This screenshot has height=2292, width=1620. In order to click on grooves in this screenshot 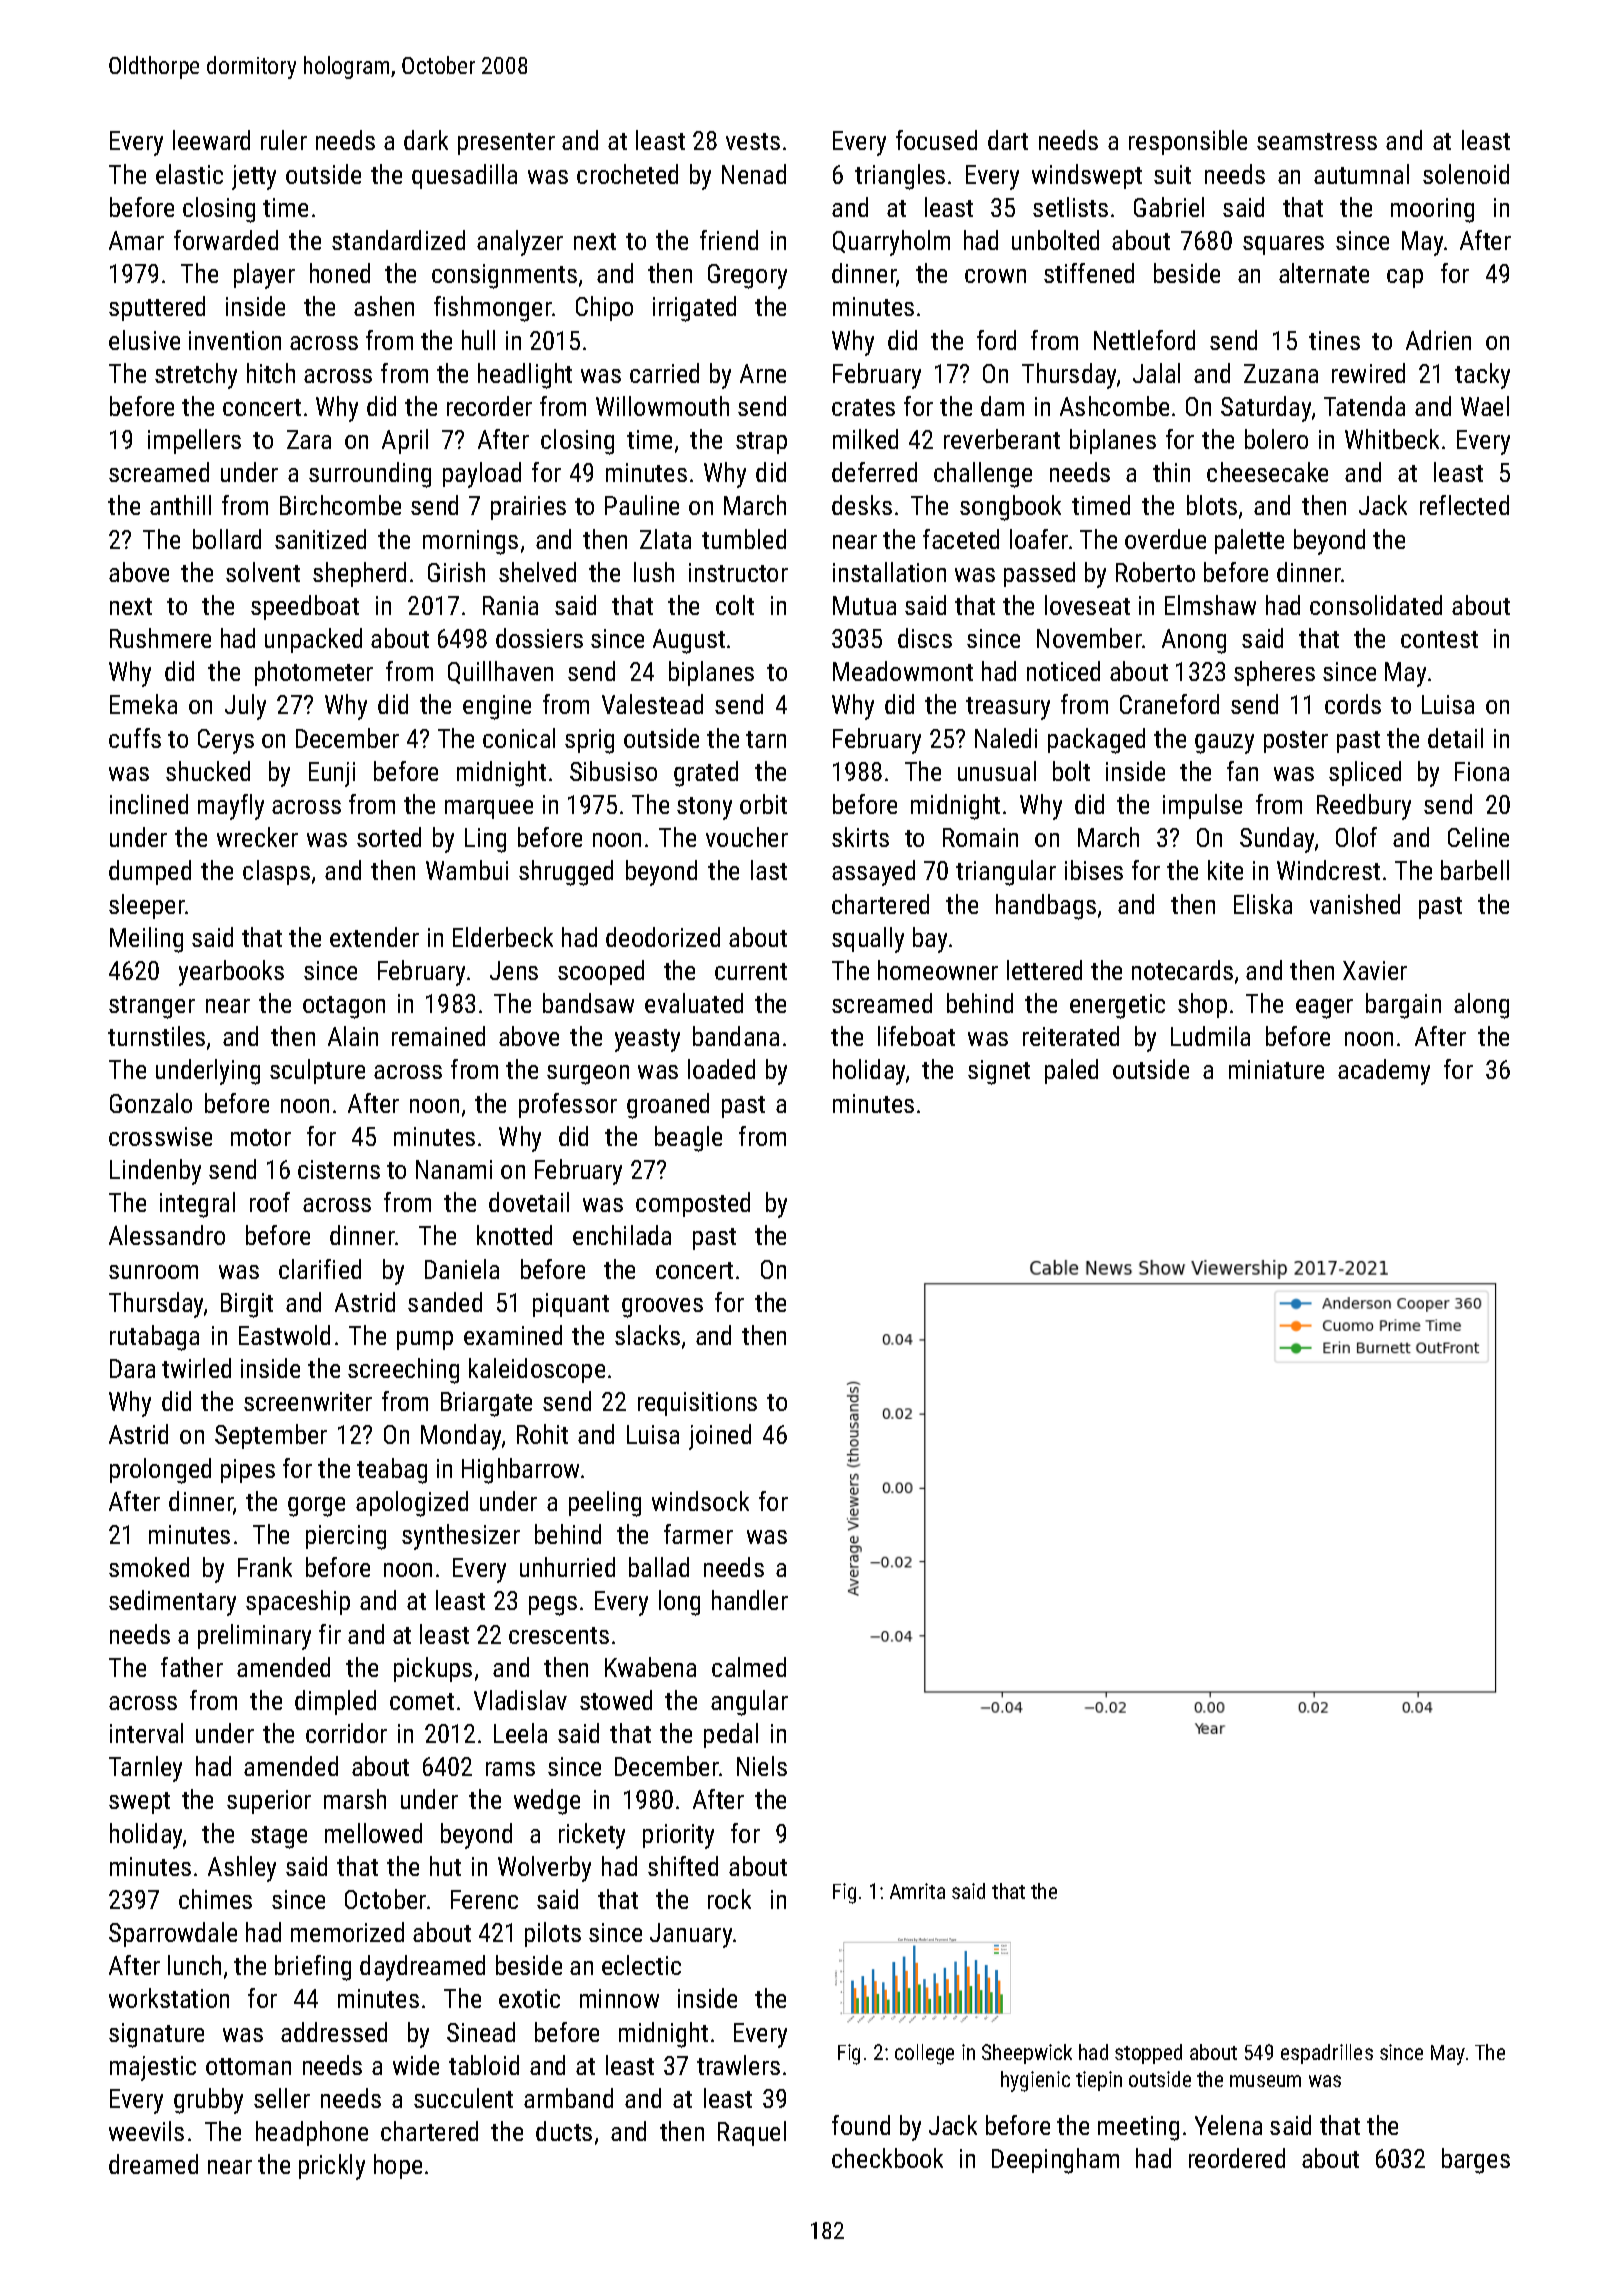, I will do `click(662, 1308)`.
